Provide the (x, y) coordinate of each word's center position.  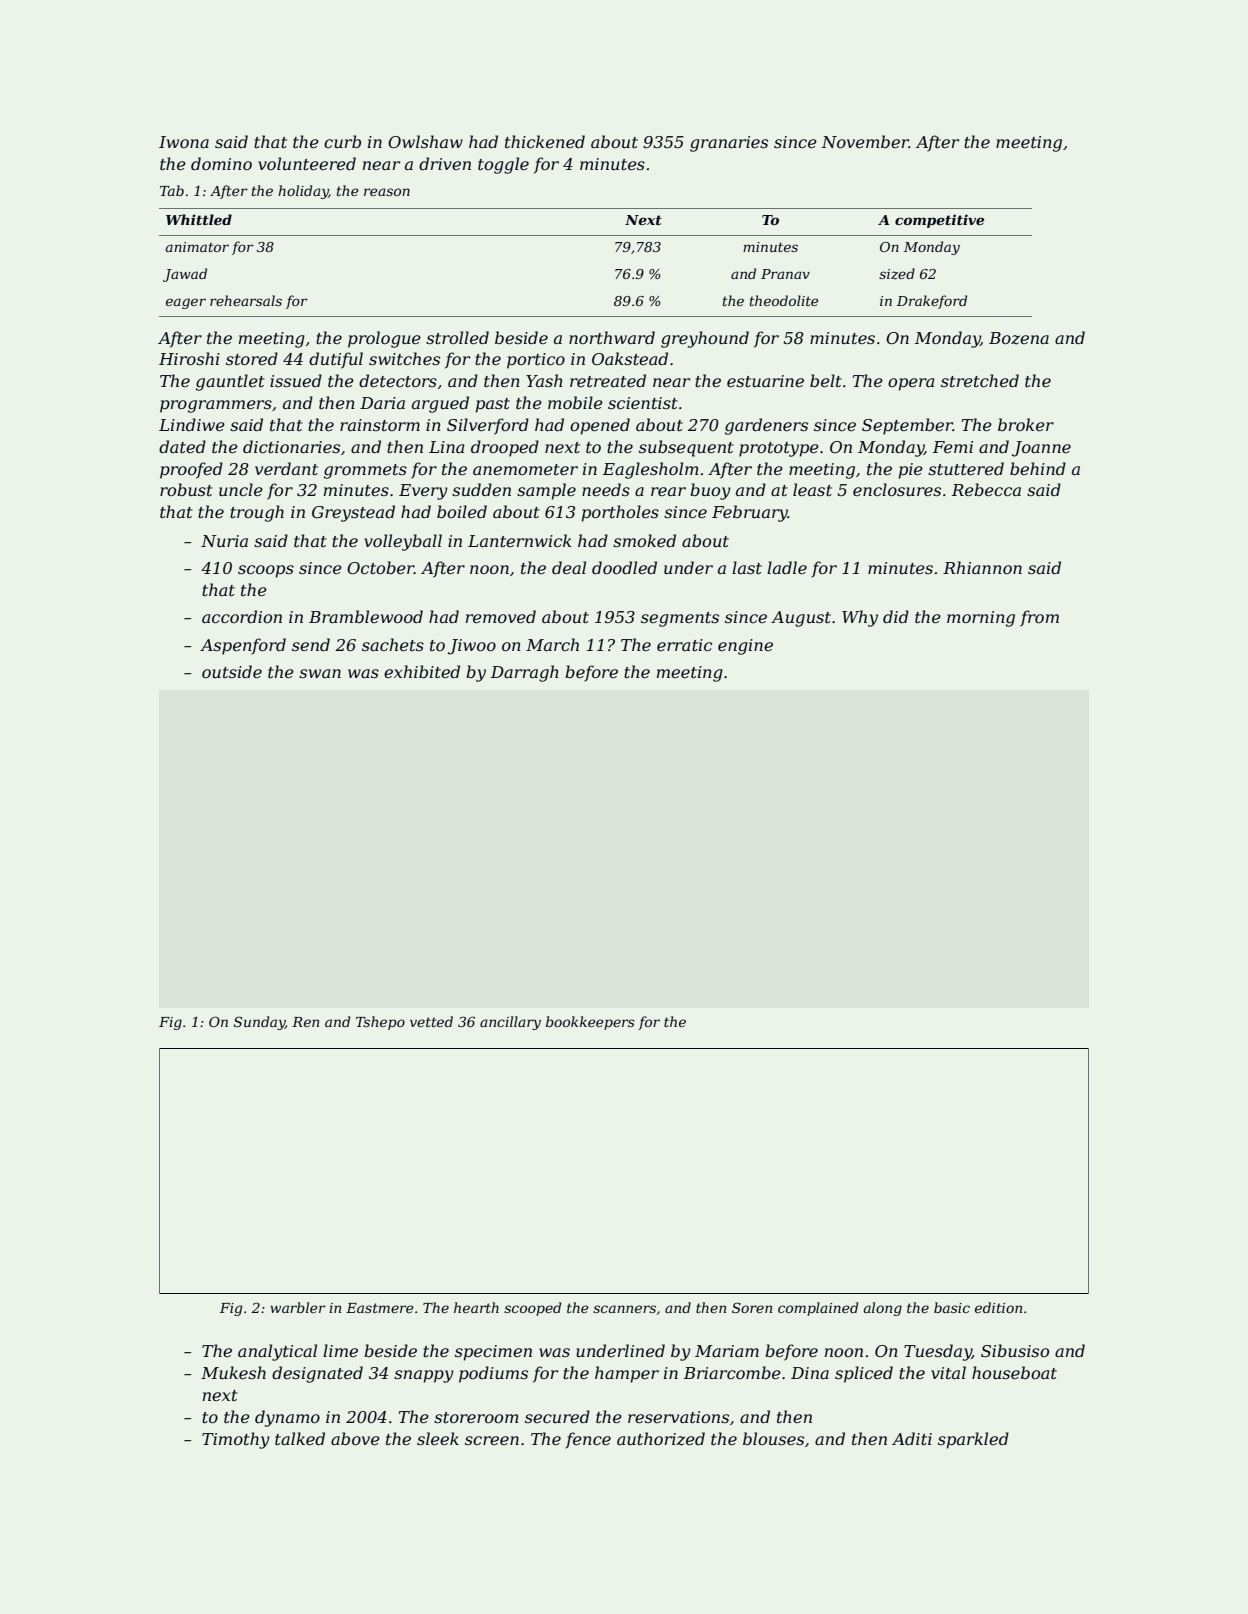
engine (745, 647)
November (865, 141)
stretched (980, 380)
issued (296, 380)
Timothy (236, 1440)
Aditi (912, 1438)
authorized (661, 1439)
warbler (298, 1307)
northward (612, 337)
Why (860, 618)
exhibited (422, 671)
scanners (624, 1309)
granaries (729, 144)
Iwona (184, 142)
